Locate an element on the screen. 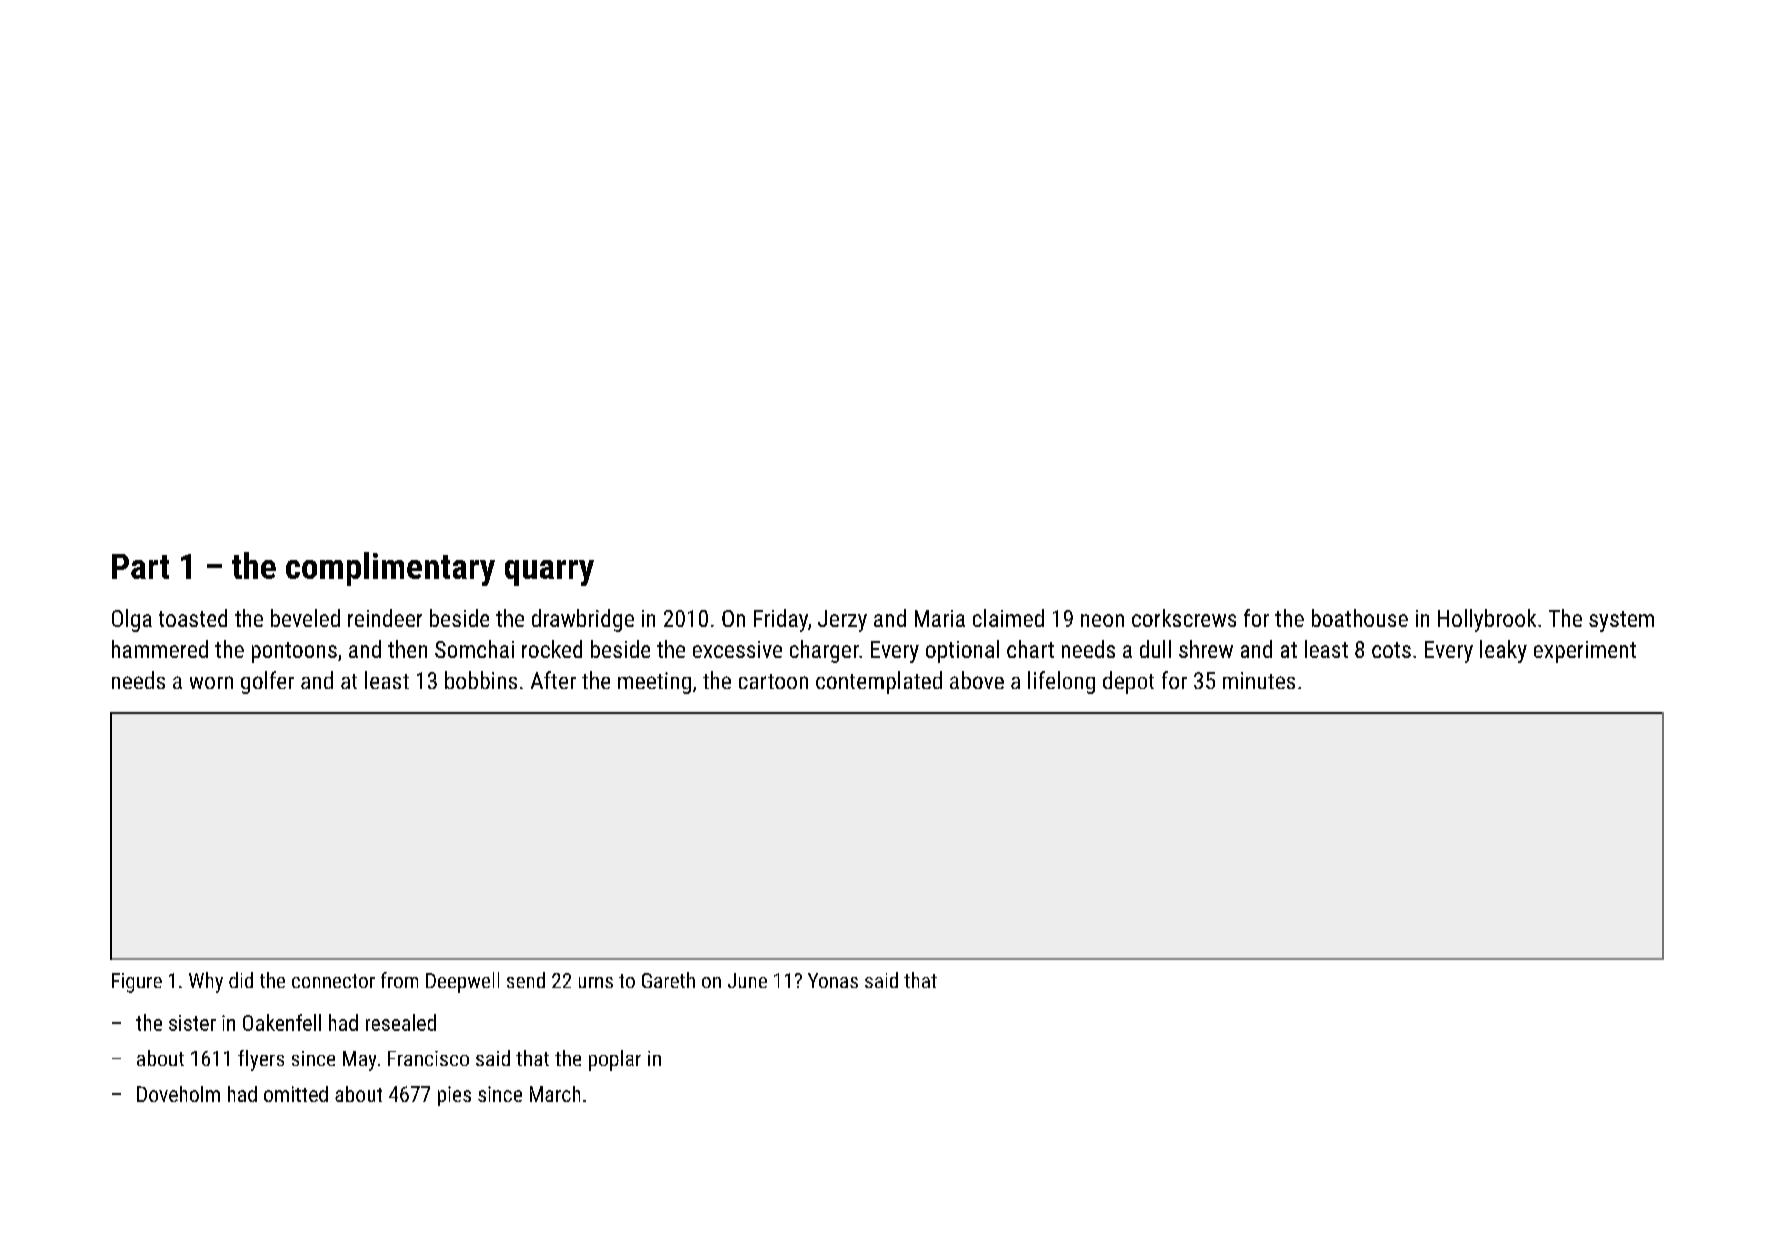  poplar is located at coordinates (615, 1060).
